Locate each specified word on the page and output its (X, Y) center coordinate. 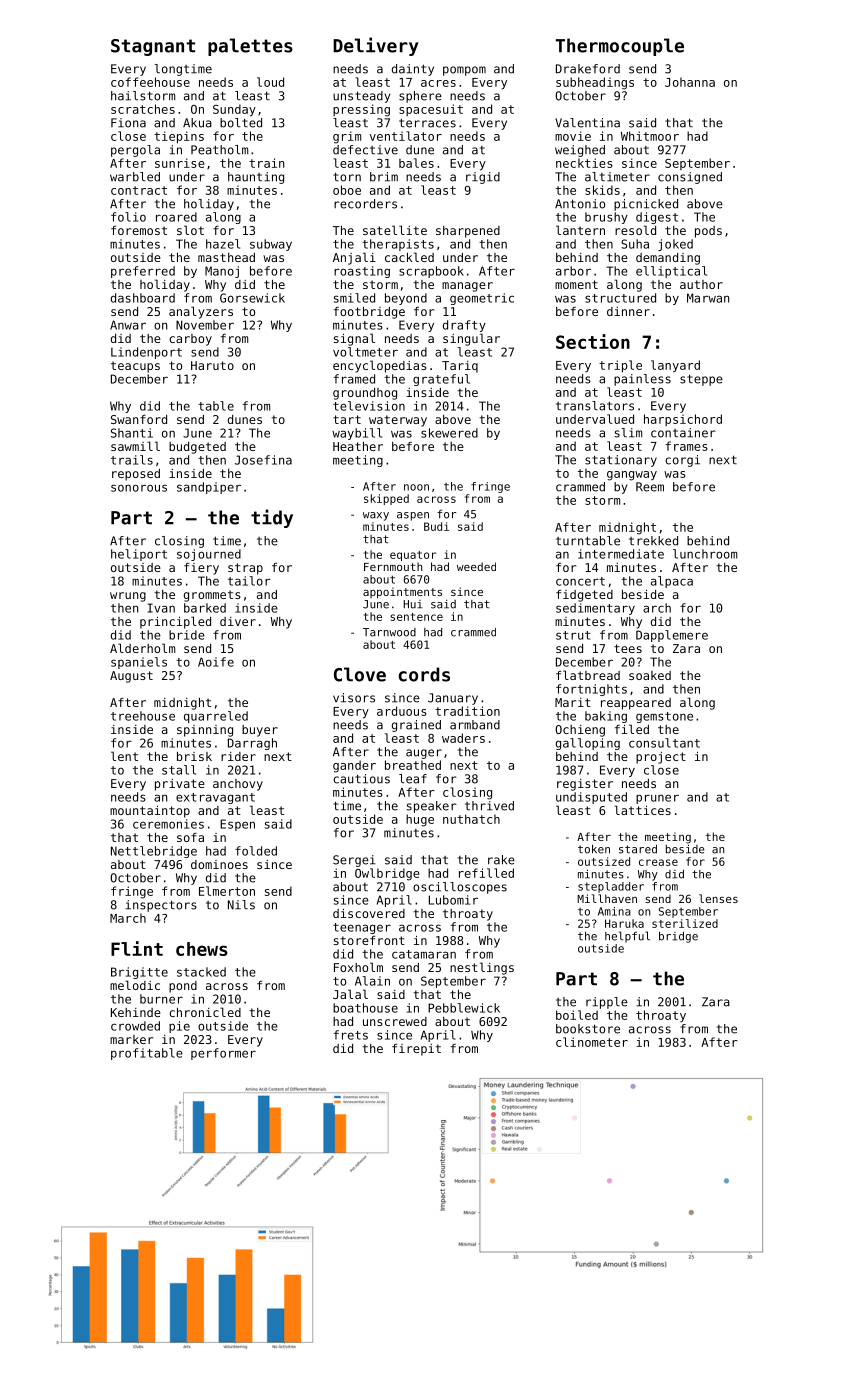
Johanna (690, 82)
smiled (354, 298)
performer (223, 1054)
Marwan (708, 298)
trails (132, 460)
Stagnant (153, 47)
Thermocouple (620, 47)
